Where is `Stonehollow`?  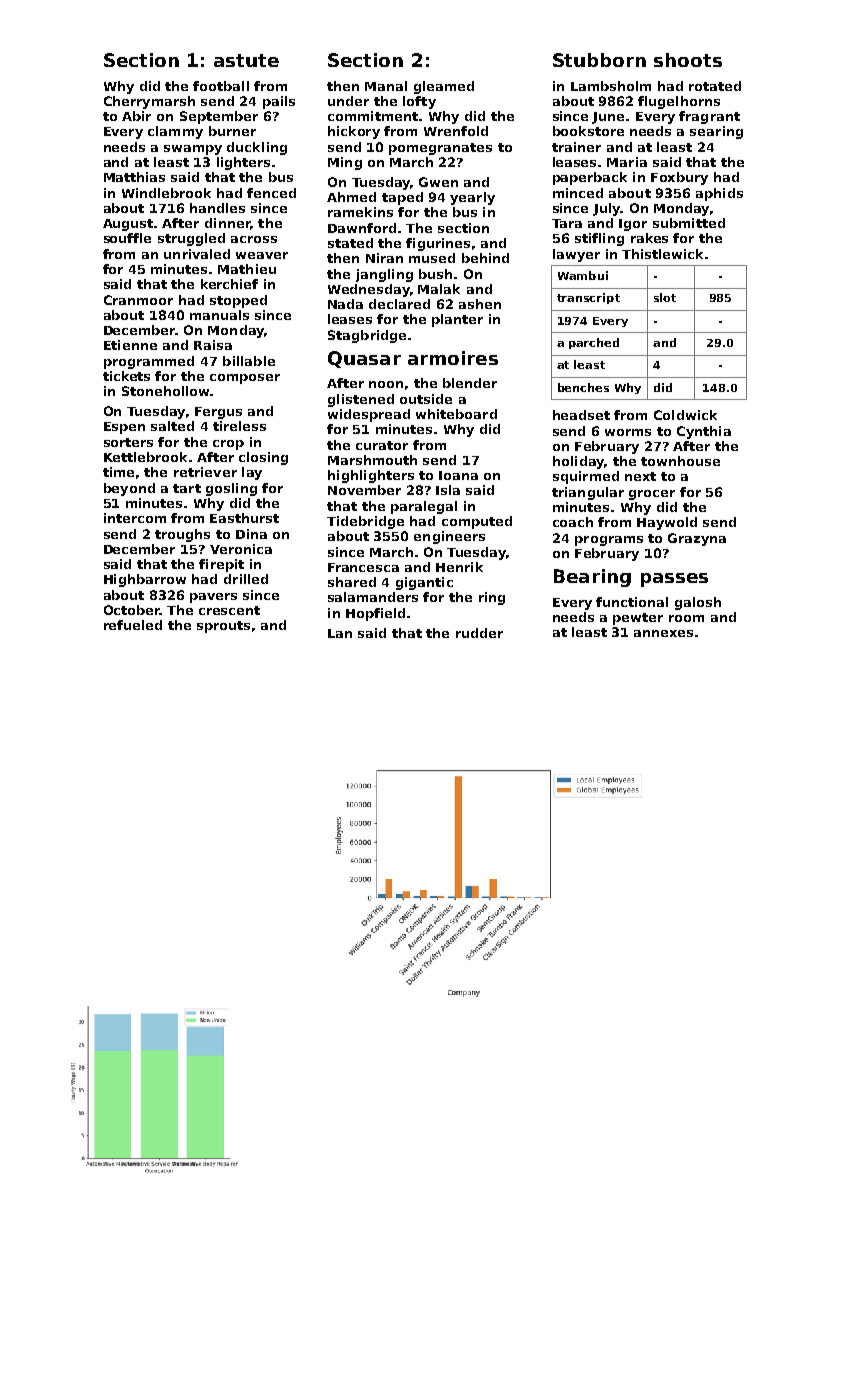
Stonehollow is located at coordinates (165, 391).
